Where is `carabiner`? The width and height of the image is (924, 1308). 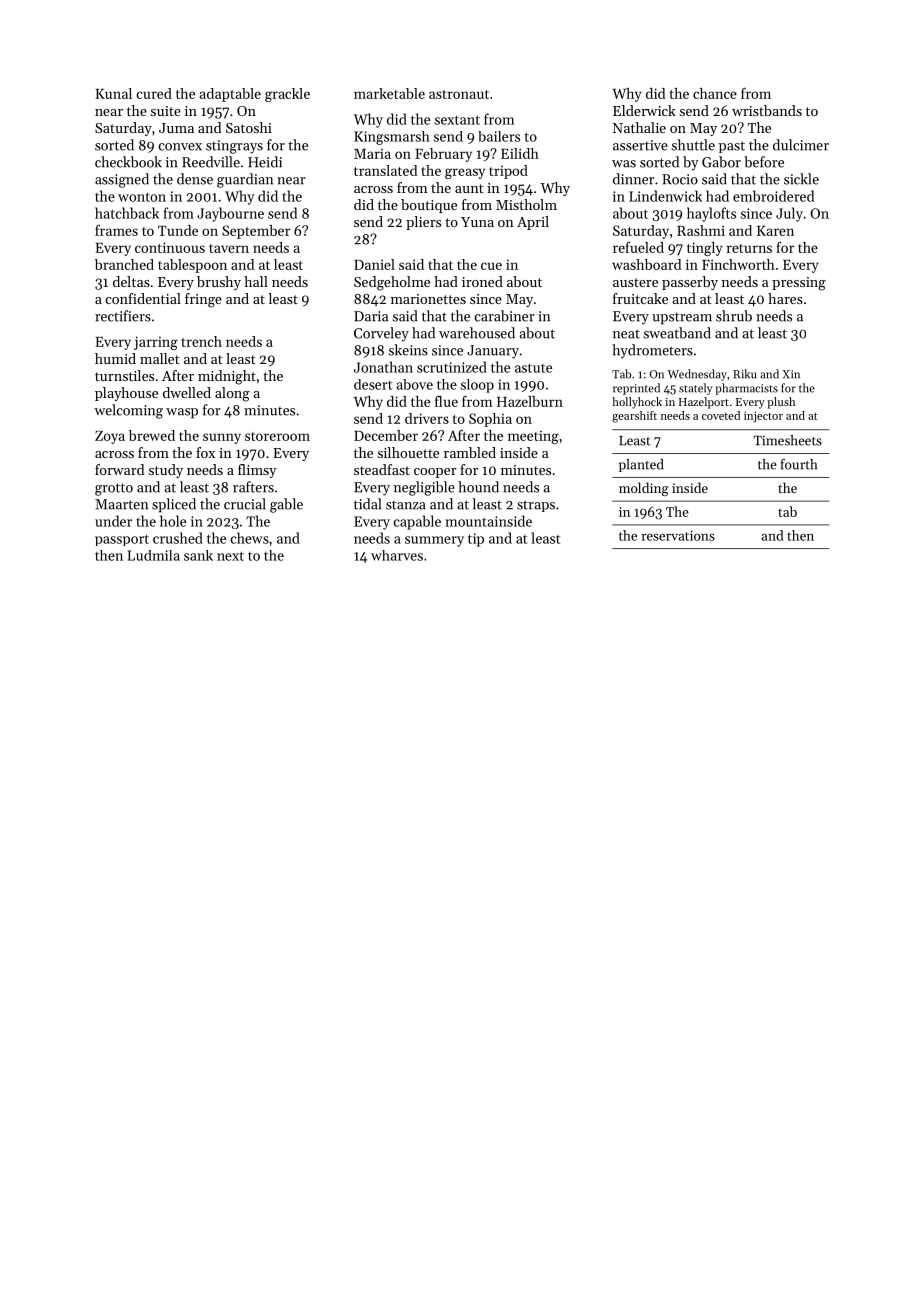 carabiner is located at coordinates (505, 316).
